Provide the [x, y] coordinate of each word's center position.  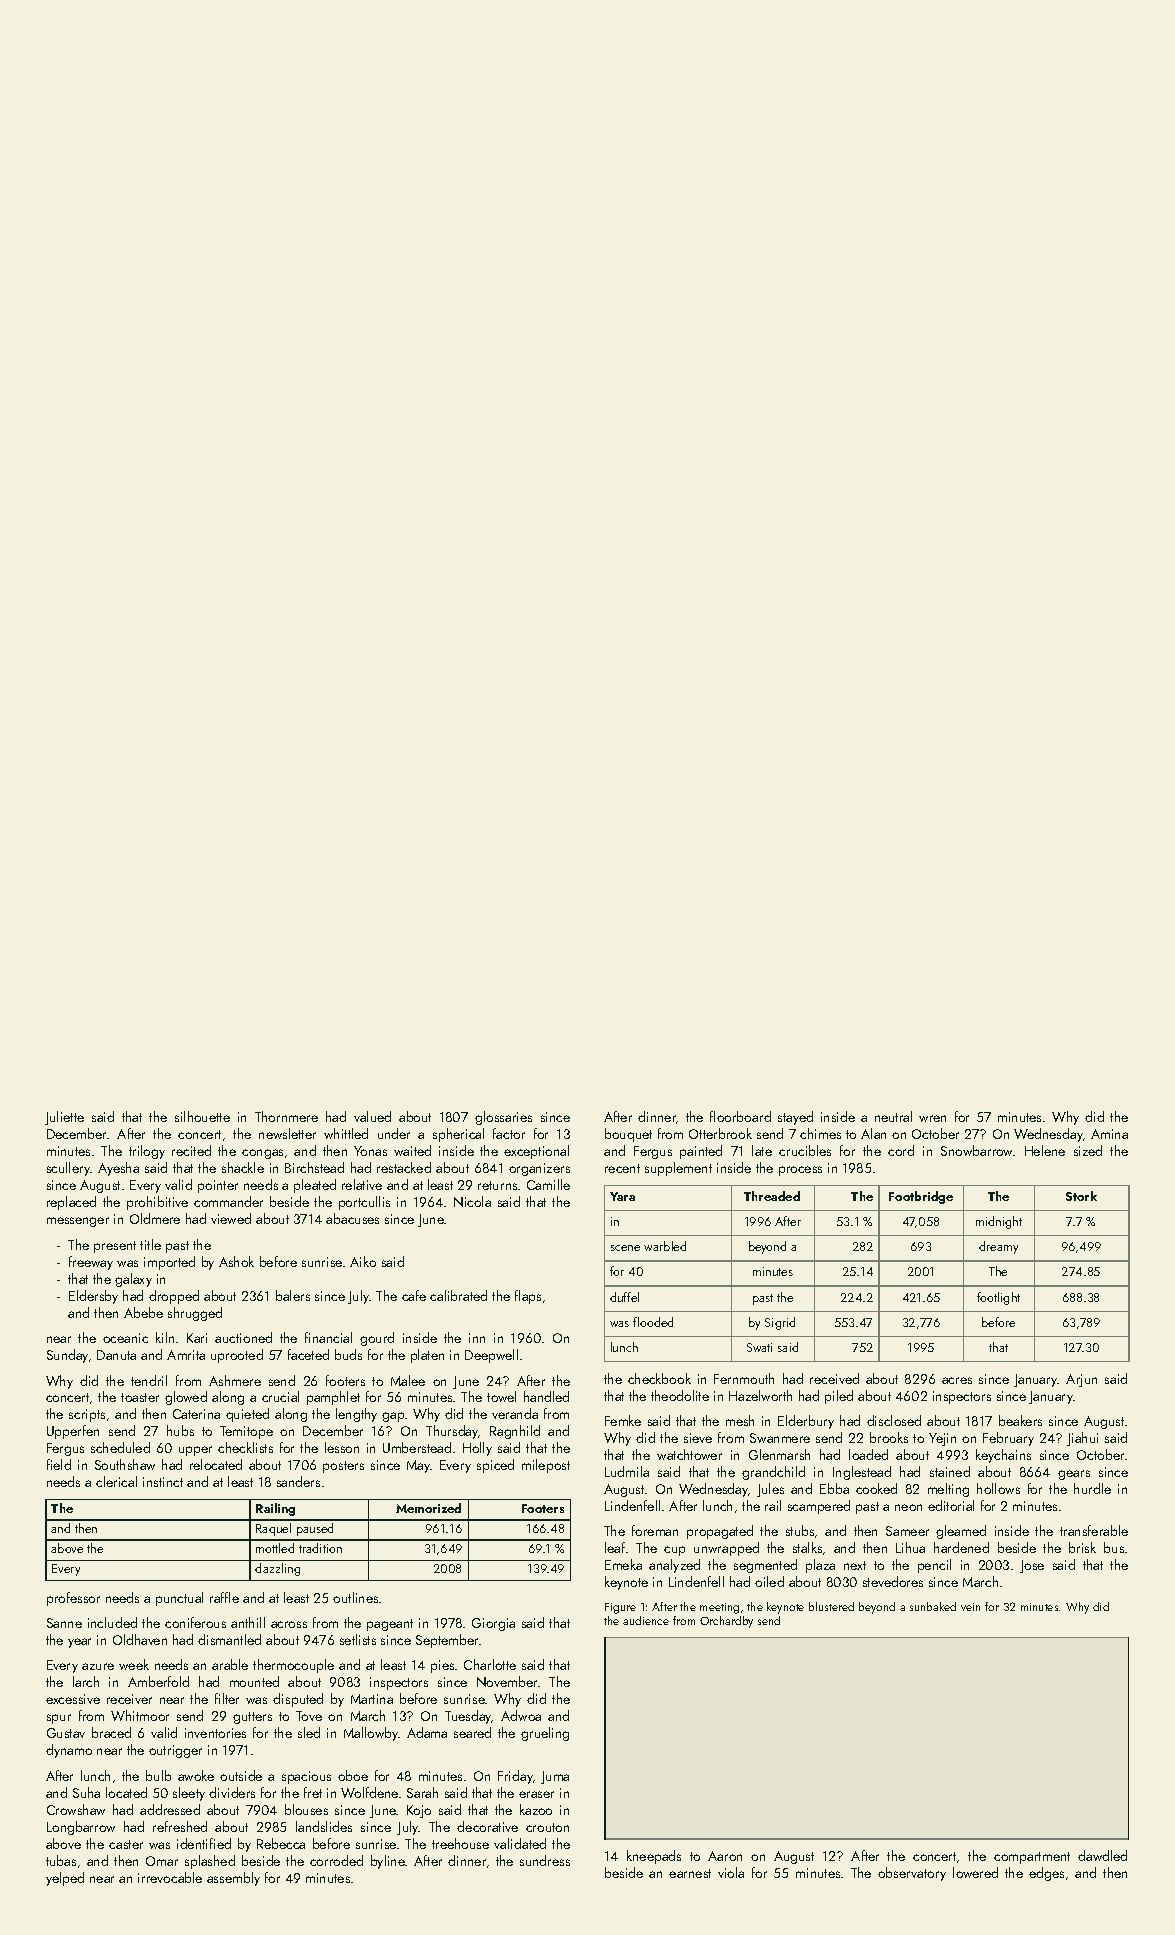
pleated [315, 1186]
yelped [65, 1879]
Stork [1081, 1196]
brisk [1082, 1547]
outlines [355, 1597]
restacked [404, 1167]
